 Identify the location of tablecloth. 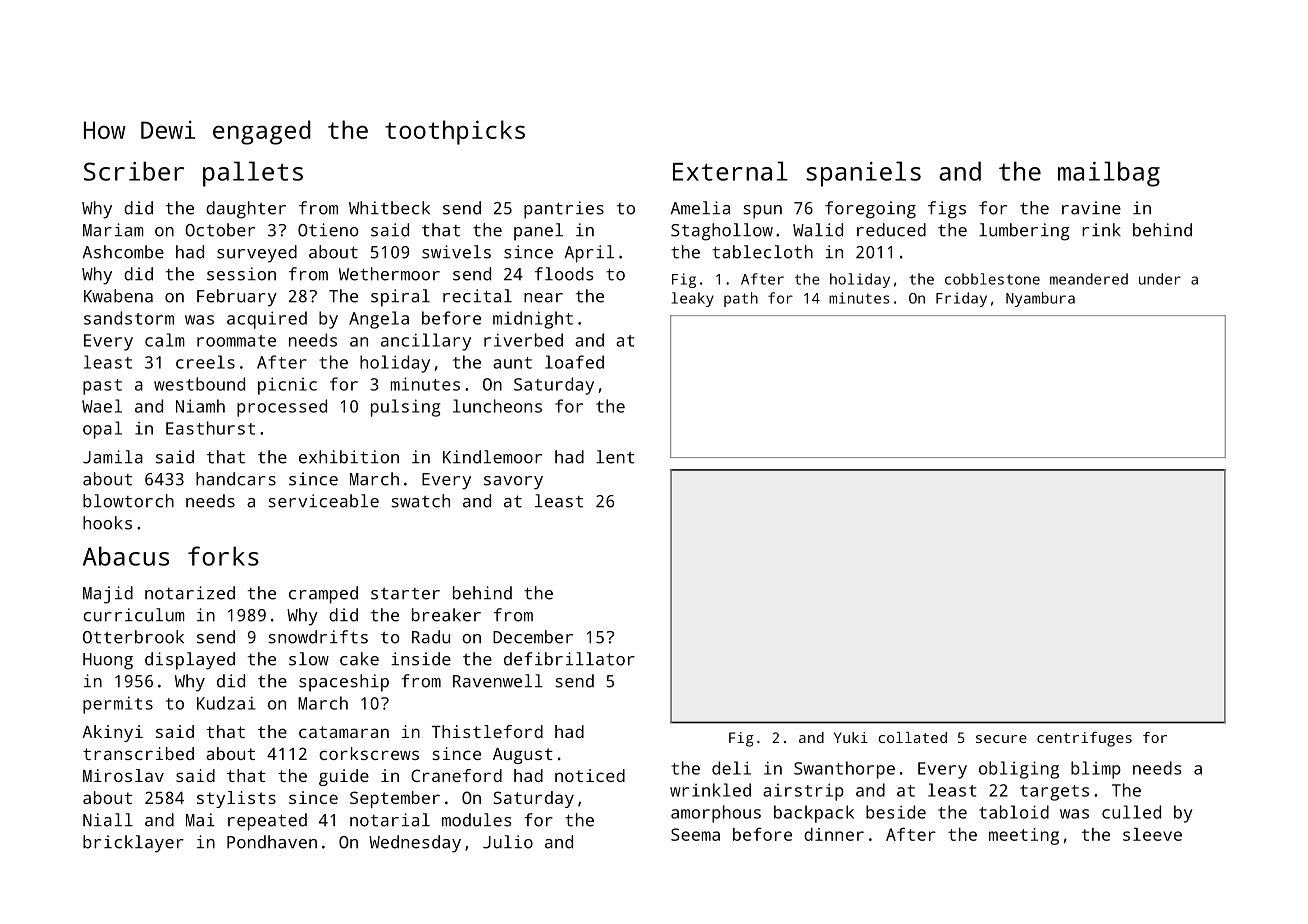
(762, 252).
